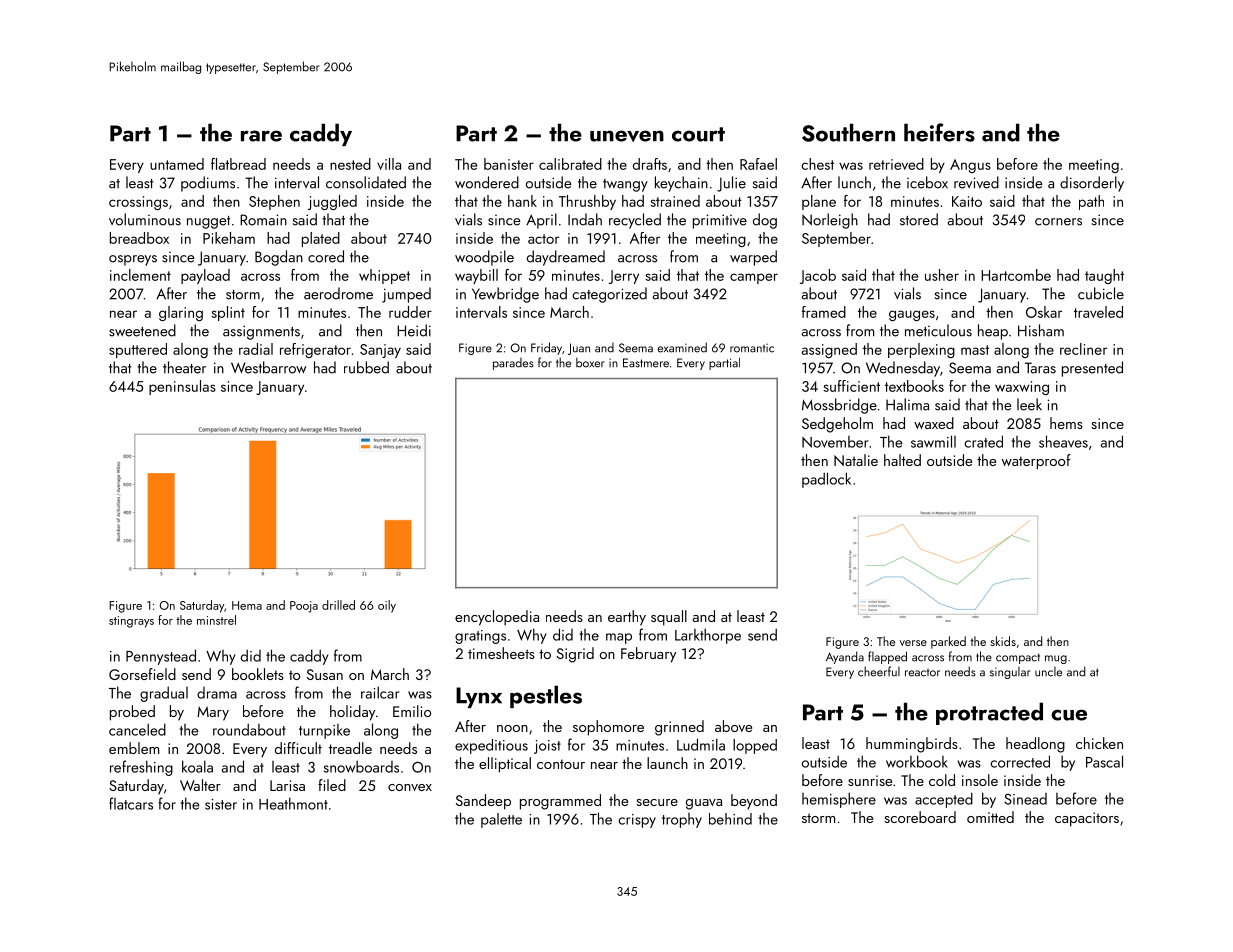 The image size is (1233, 952). What do you see at coordinates (509, 164) in the document?
I see `banister` at bounding box center [509, 164].
